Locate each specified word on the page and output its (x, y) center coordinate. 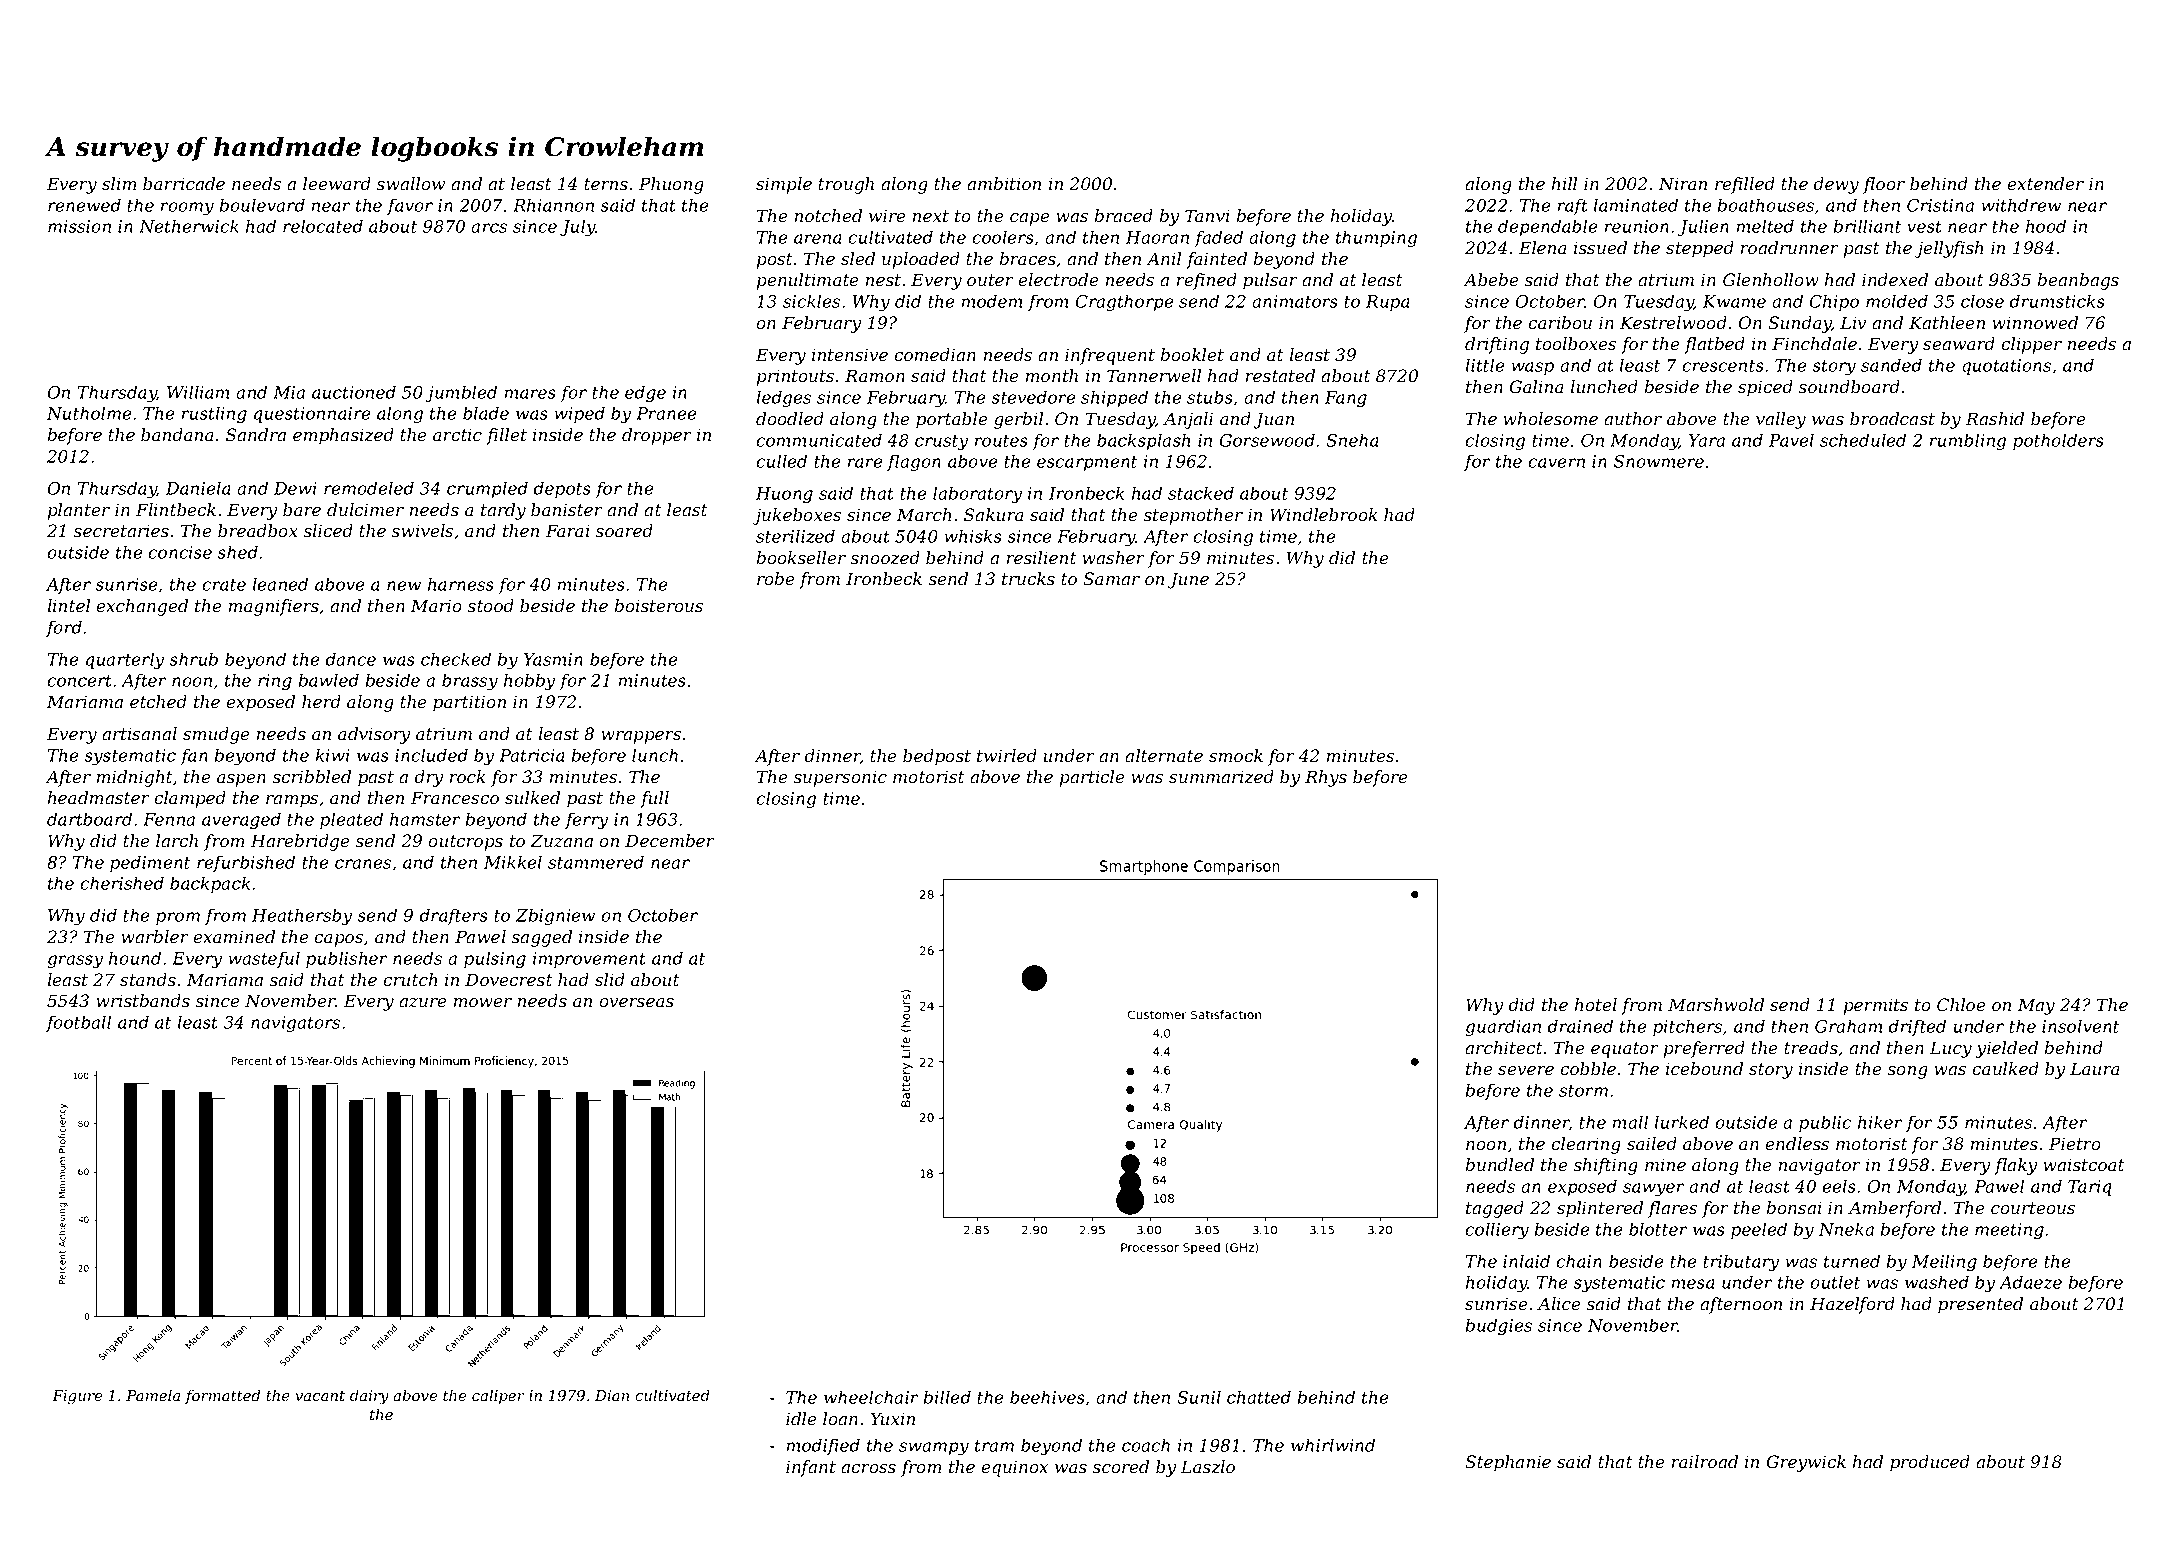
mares (530, 394)
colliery (1497, 1231)
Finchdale (1814, 344)
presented (1980, 1305)
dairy (369, 1397)
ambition (1004, 184)
